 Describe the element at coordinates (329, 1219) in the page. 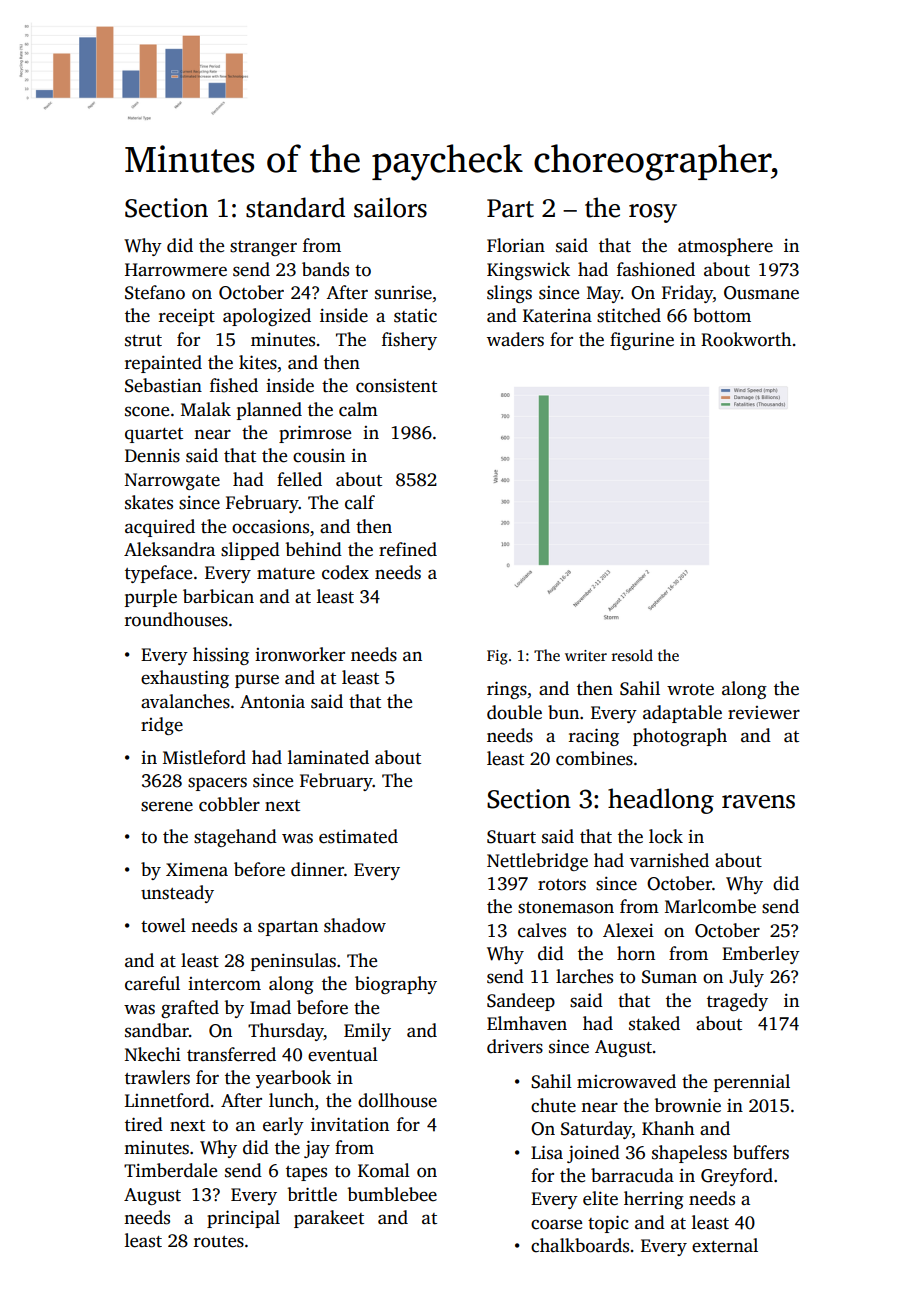

I see `parakeet` at that location.
